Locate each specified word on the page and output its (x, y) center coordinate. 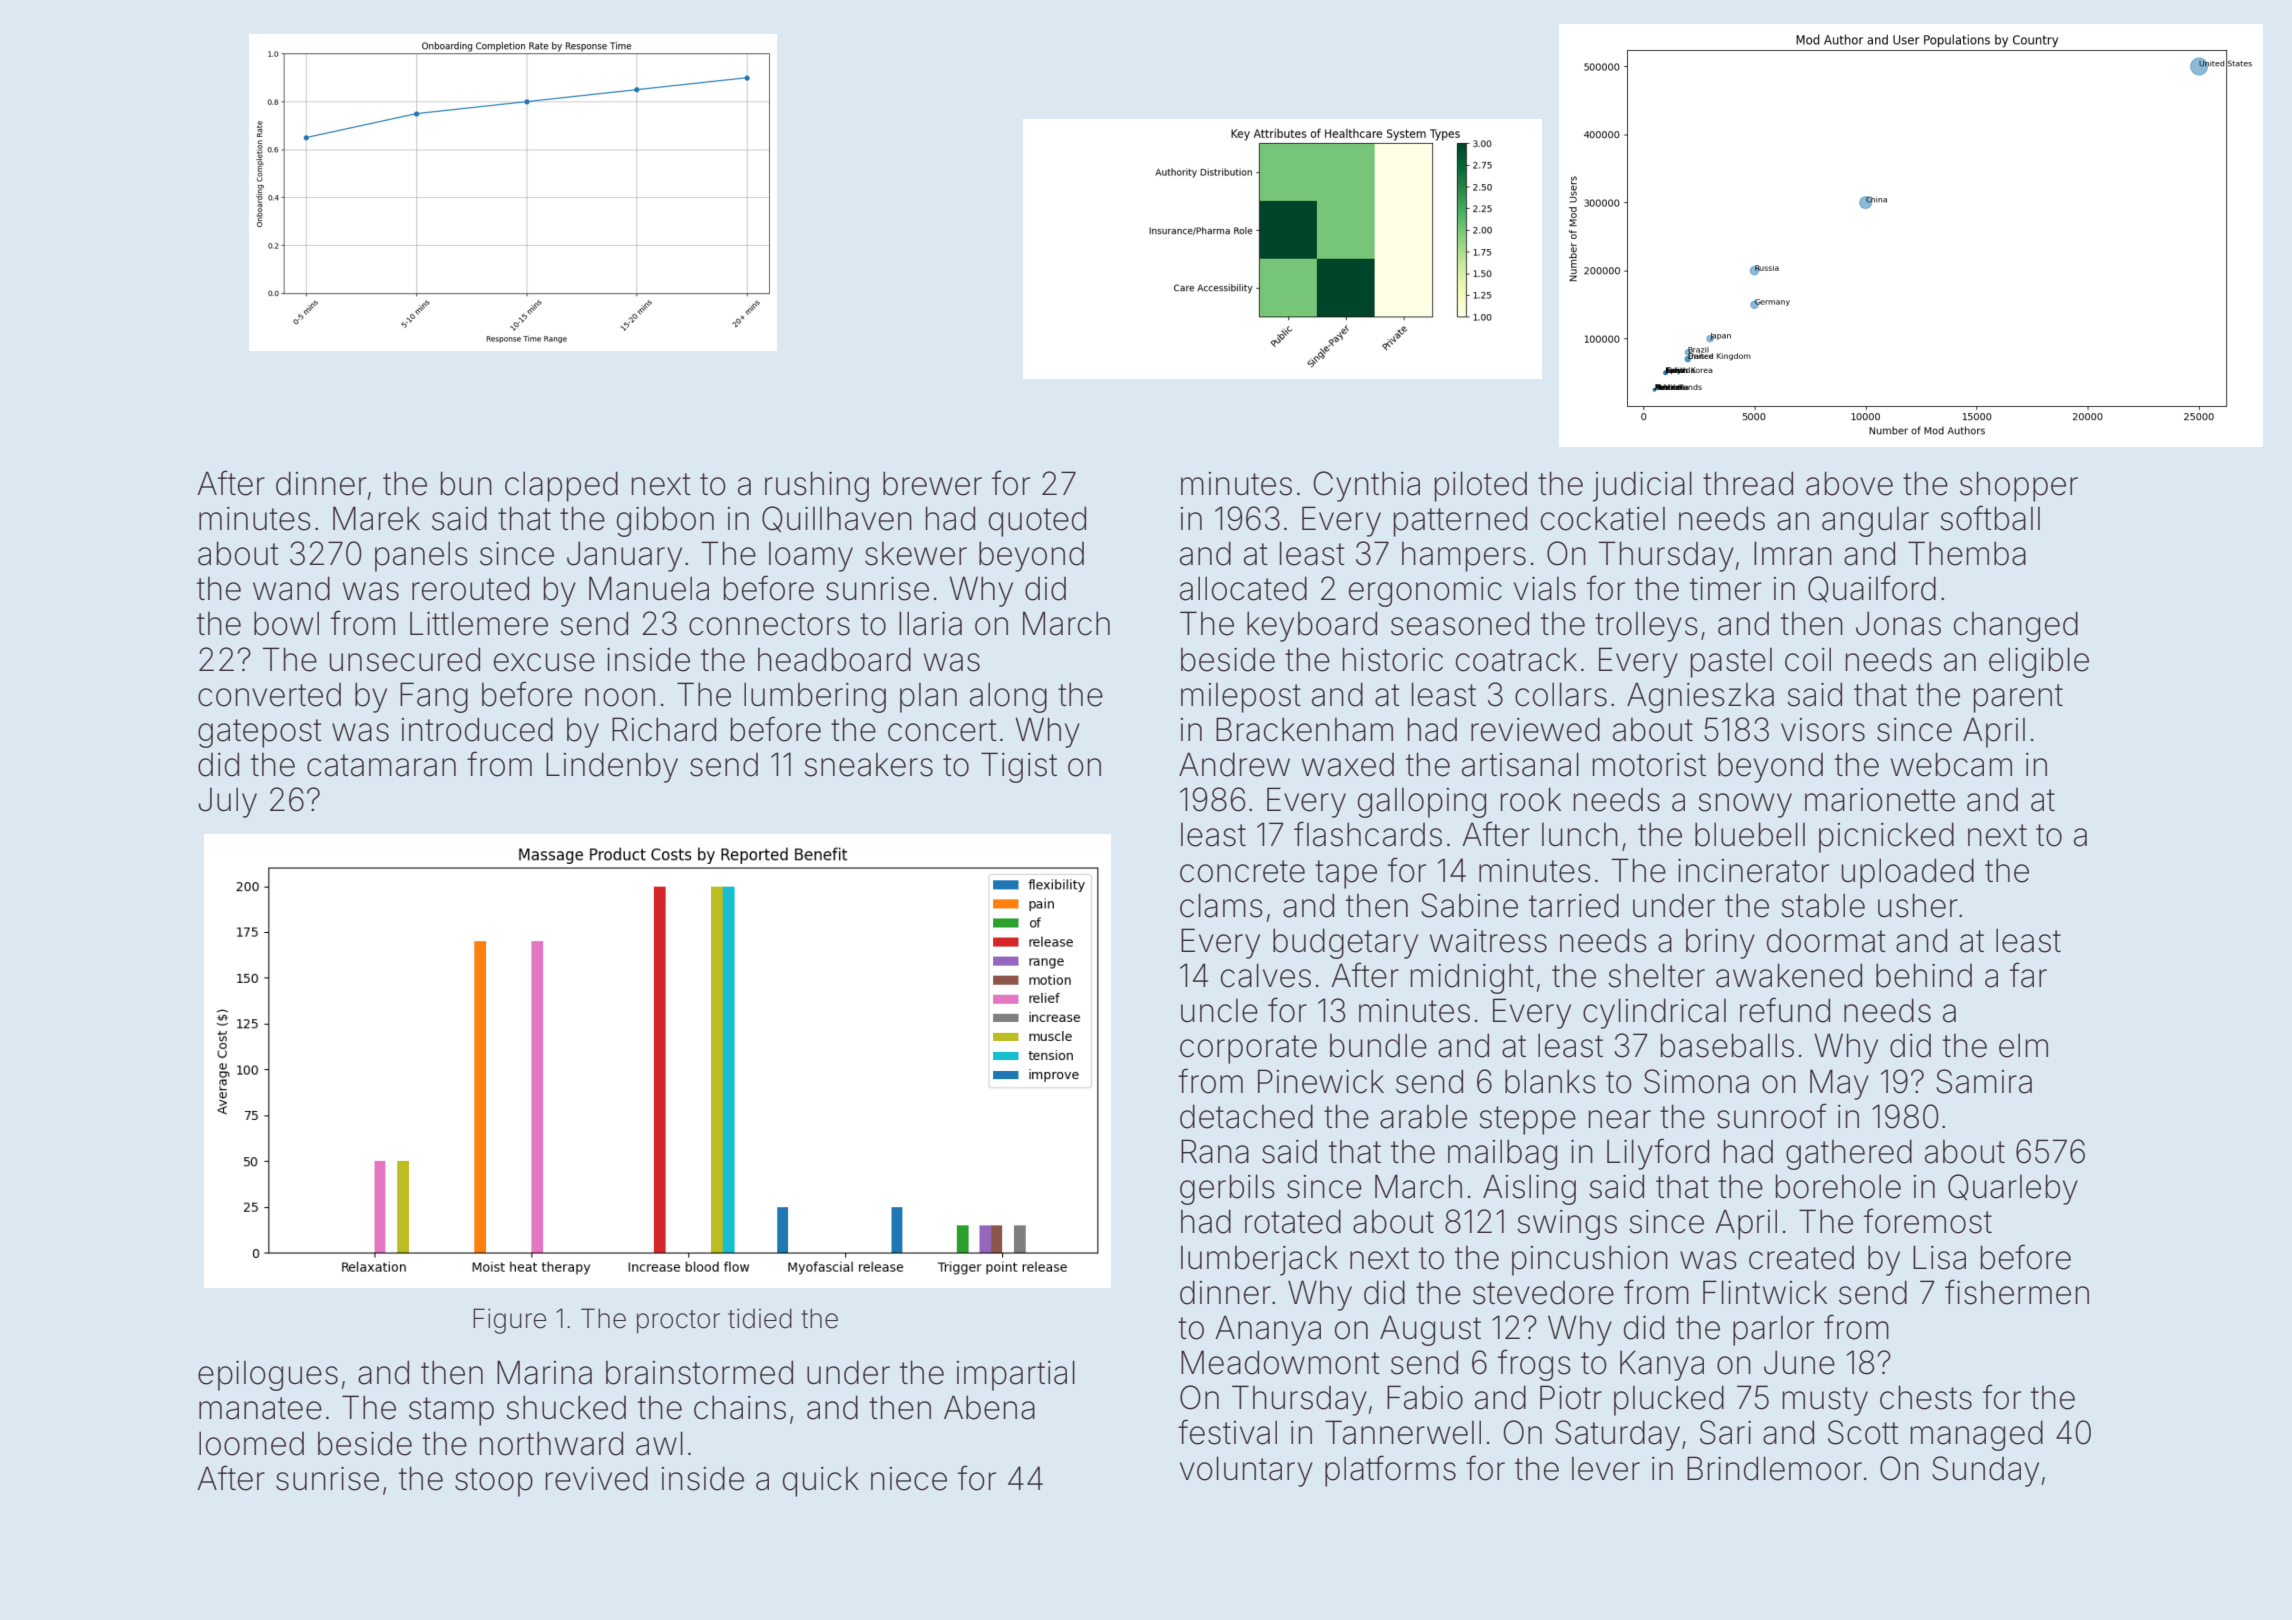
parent (2018, 698)
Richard (664, 729)
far (2028, 975)
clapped (561, 486)
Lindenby (612, 767)
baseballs (1727, 1045)
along (1008, 697)
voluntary (1246, 1471)
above (1849, 483)
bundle (1378, 1045)
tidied (760, 1318)
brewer (932, 483)
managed (1977, 1435)
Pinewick (1321, 1081)
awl (659, 1443)
